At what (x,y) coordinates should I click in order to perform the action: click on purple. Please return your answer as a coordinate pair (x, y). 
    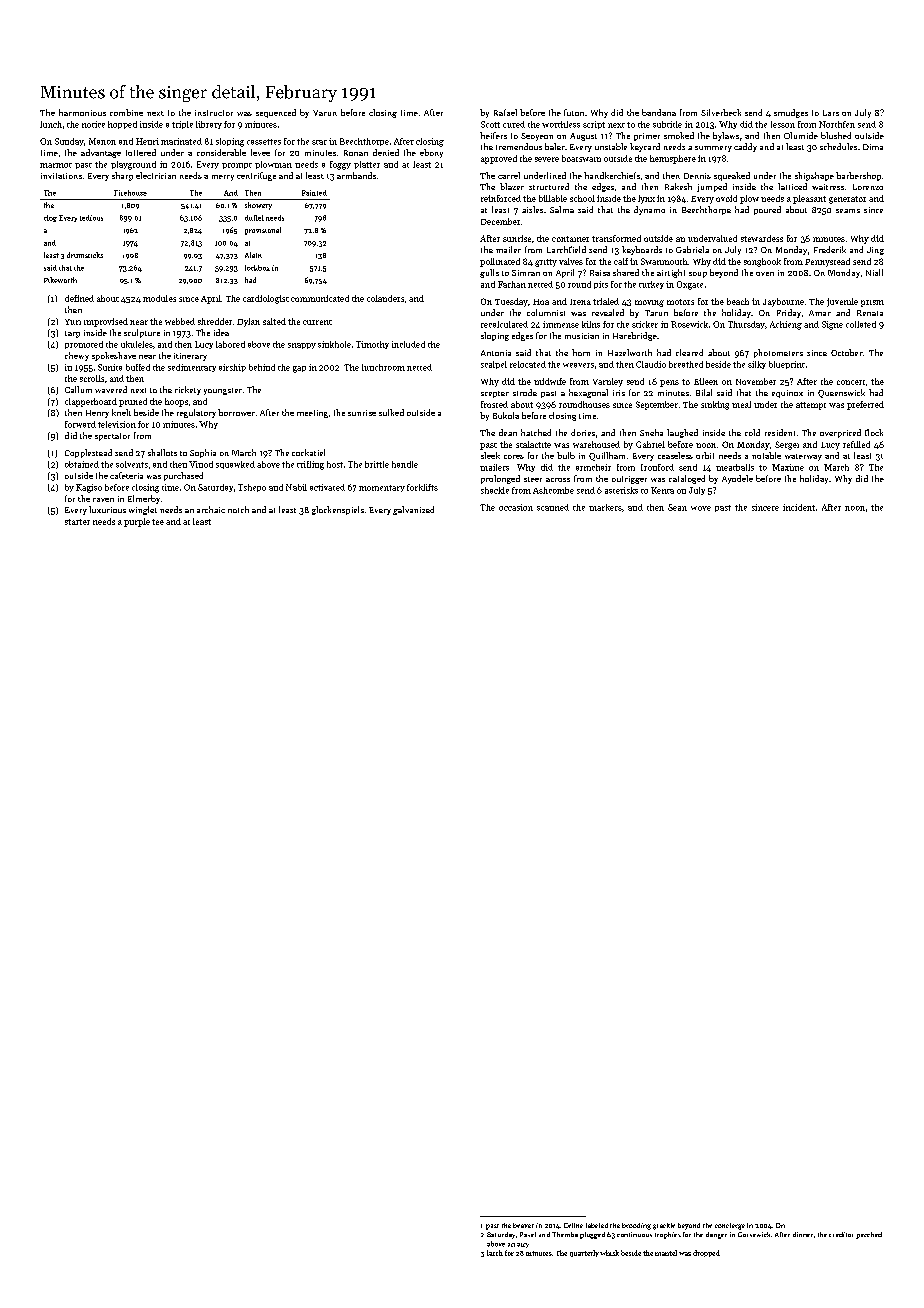
    Looking at the image, I should click on (137, 522).
